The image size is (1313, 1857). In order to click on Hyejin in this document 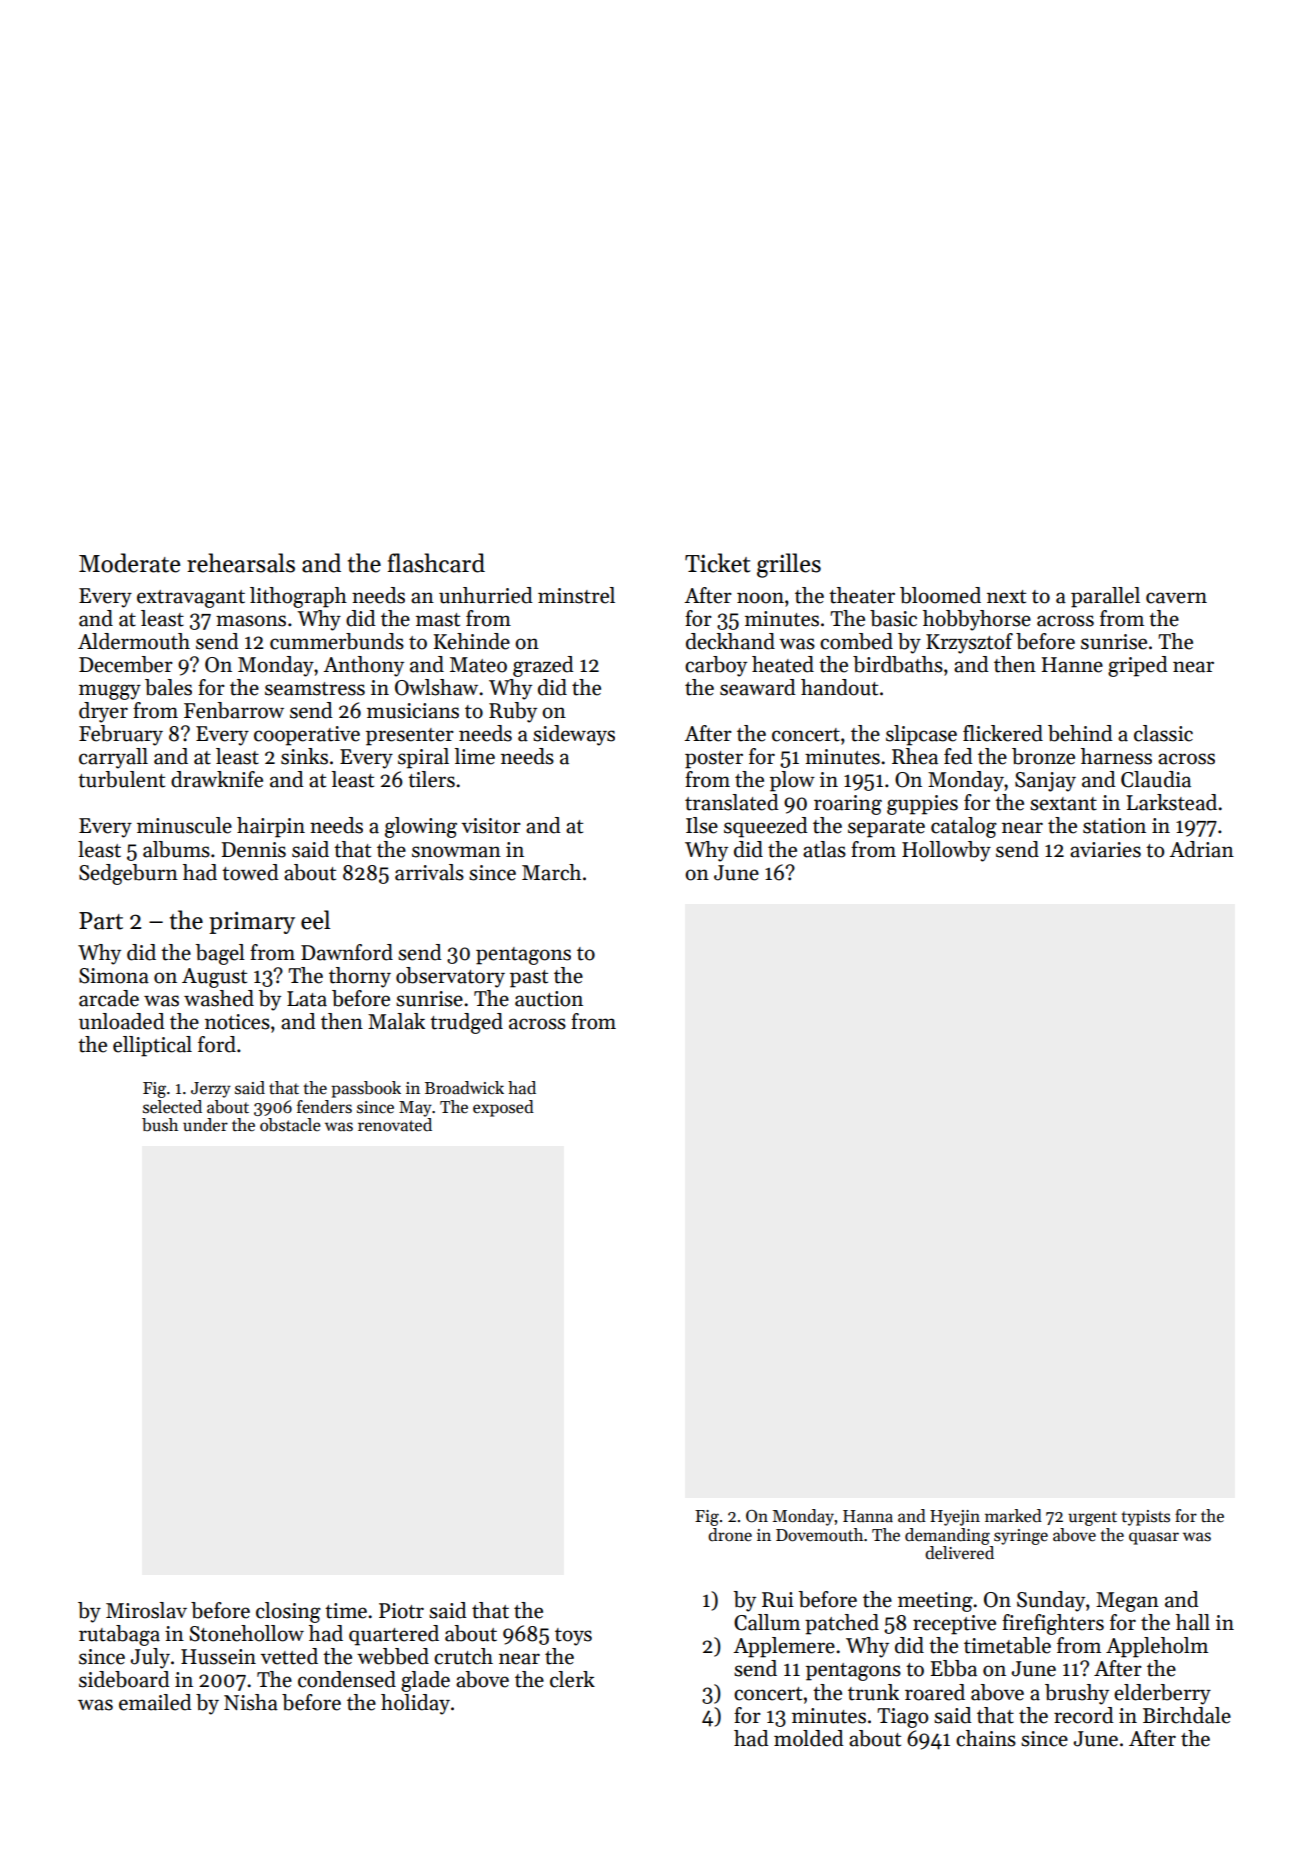, I will do `click(955, 1518)`.
